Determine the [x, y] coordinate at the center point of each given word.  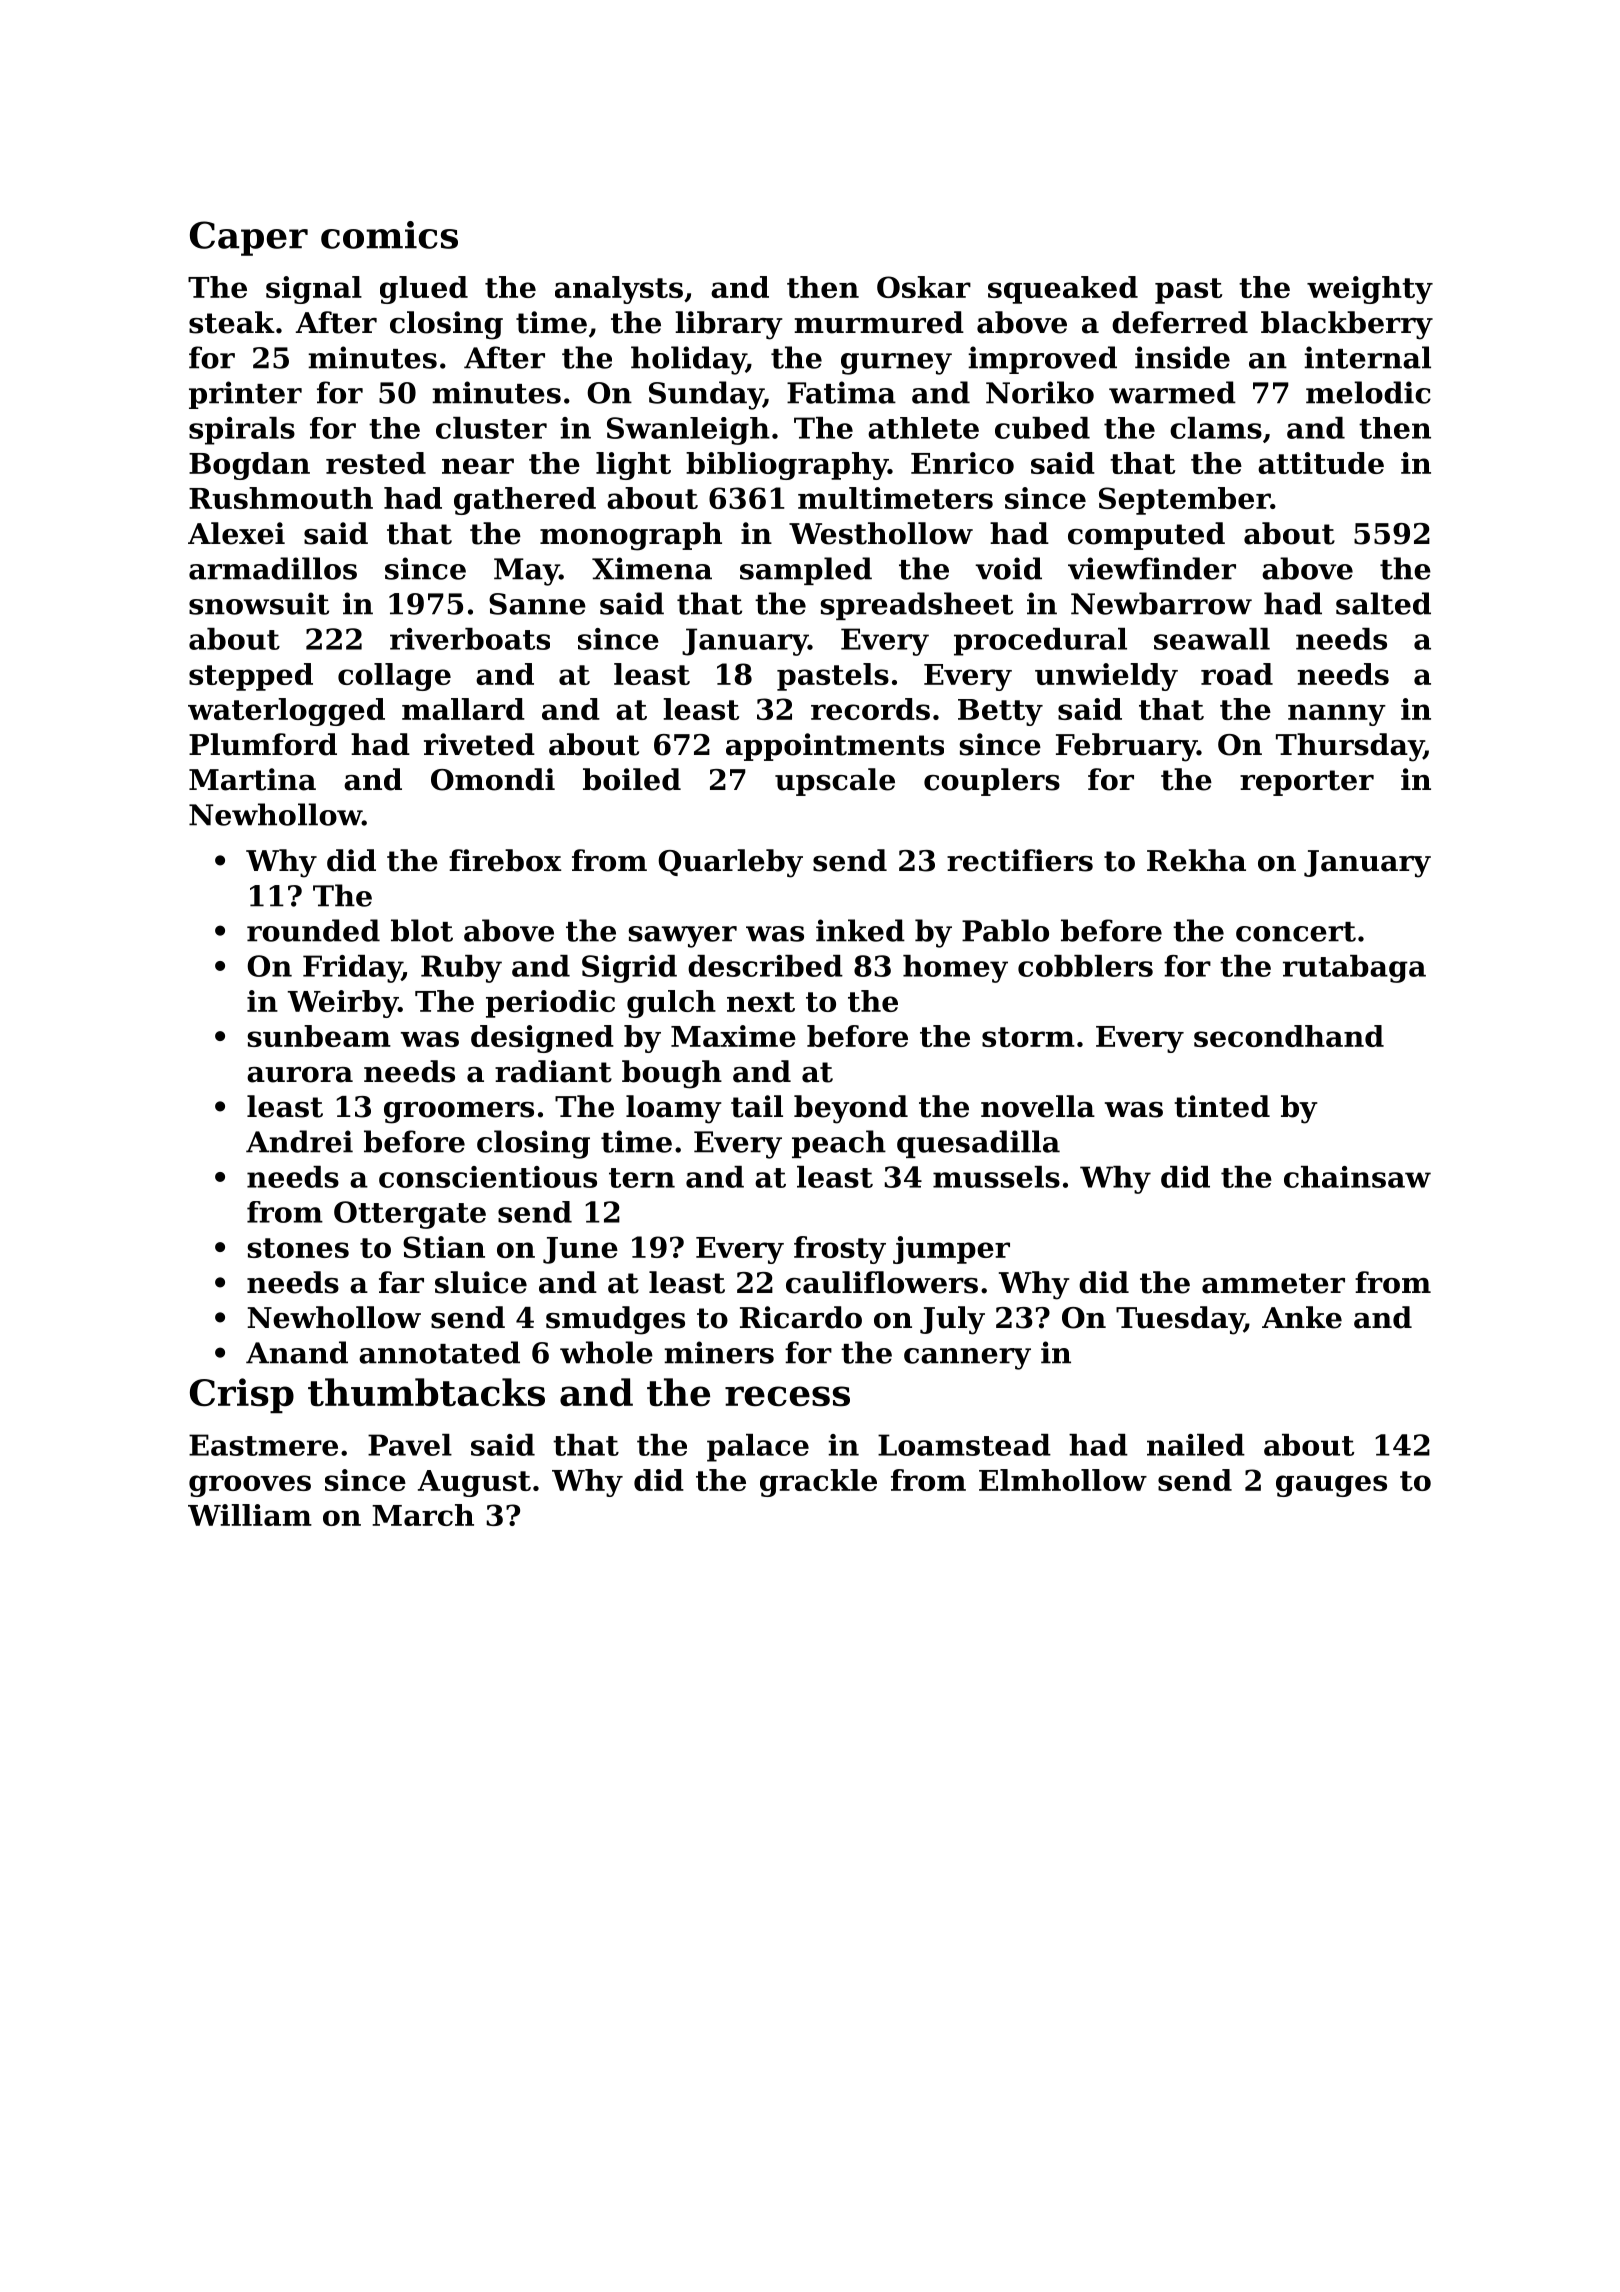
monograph [631, 536]
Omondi [493, 779]
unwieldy [1106, 677]
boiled [632, 779]
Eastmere [263, 1445]
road [1237, 674]
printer [245, 395]
